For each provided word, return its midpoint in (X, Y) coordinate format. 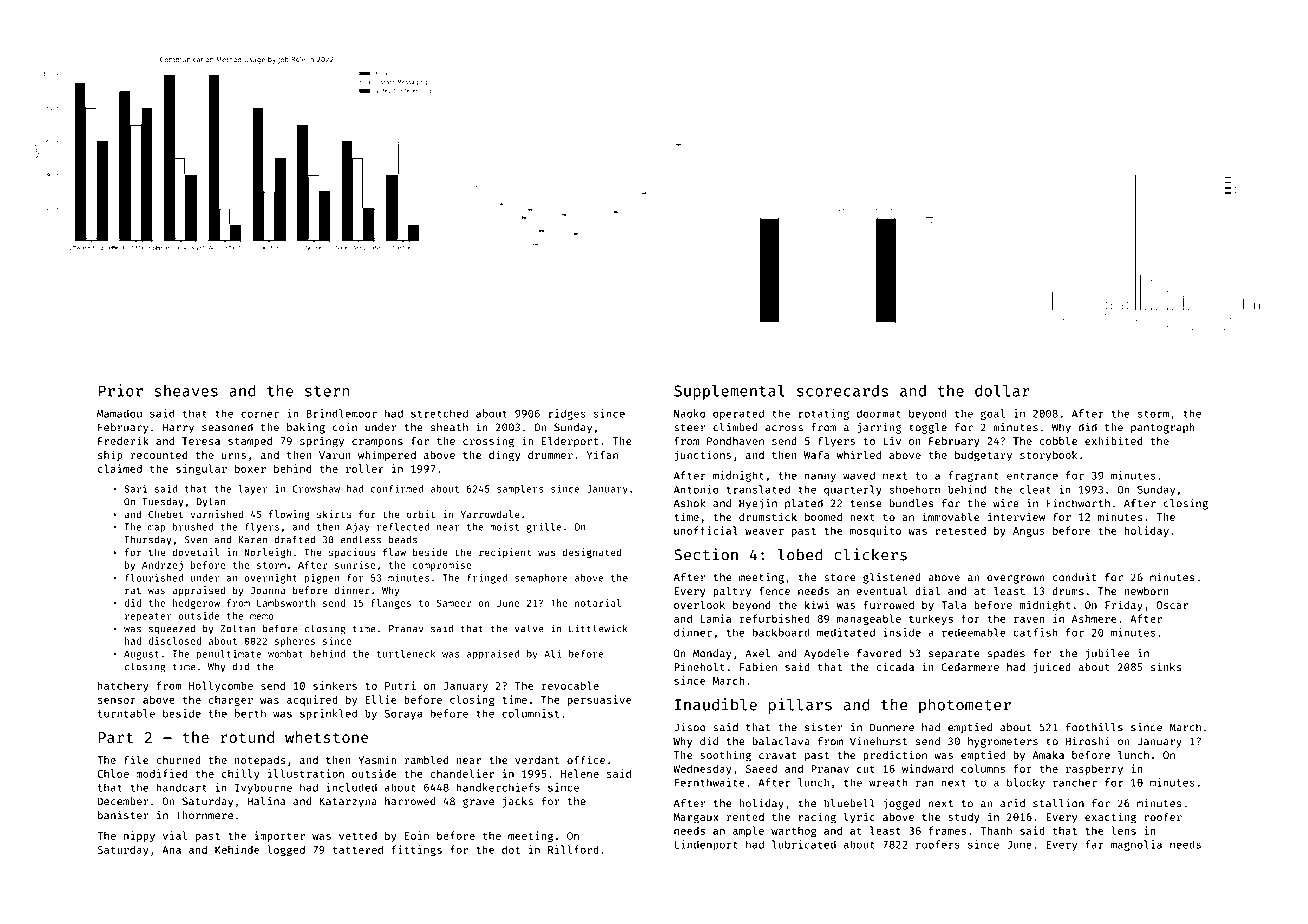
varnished (217, 514)
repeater (148, 617)
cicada (895, 666)
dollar (1002, 391)
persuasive (599, 700)
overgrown (1016, 579)
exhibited (1114, 440)
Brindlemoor (341, 413)
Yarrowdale (490, 514)
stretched (439, 413)
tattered (358, 849)
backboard (781, 632)
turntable (126, 713)
